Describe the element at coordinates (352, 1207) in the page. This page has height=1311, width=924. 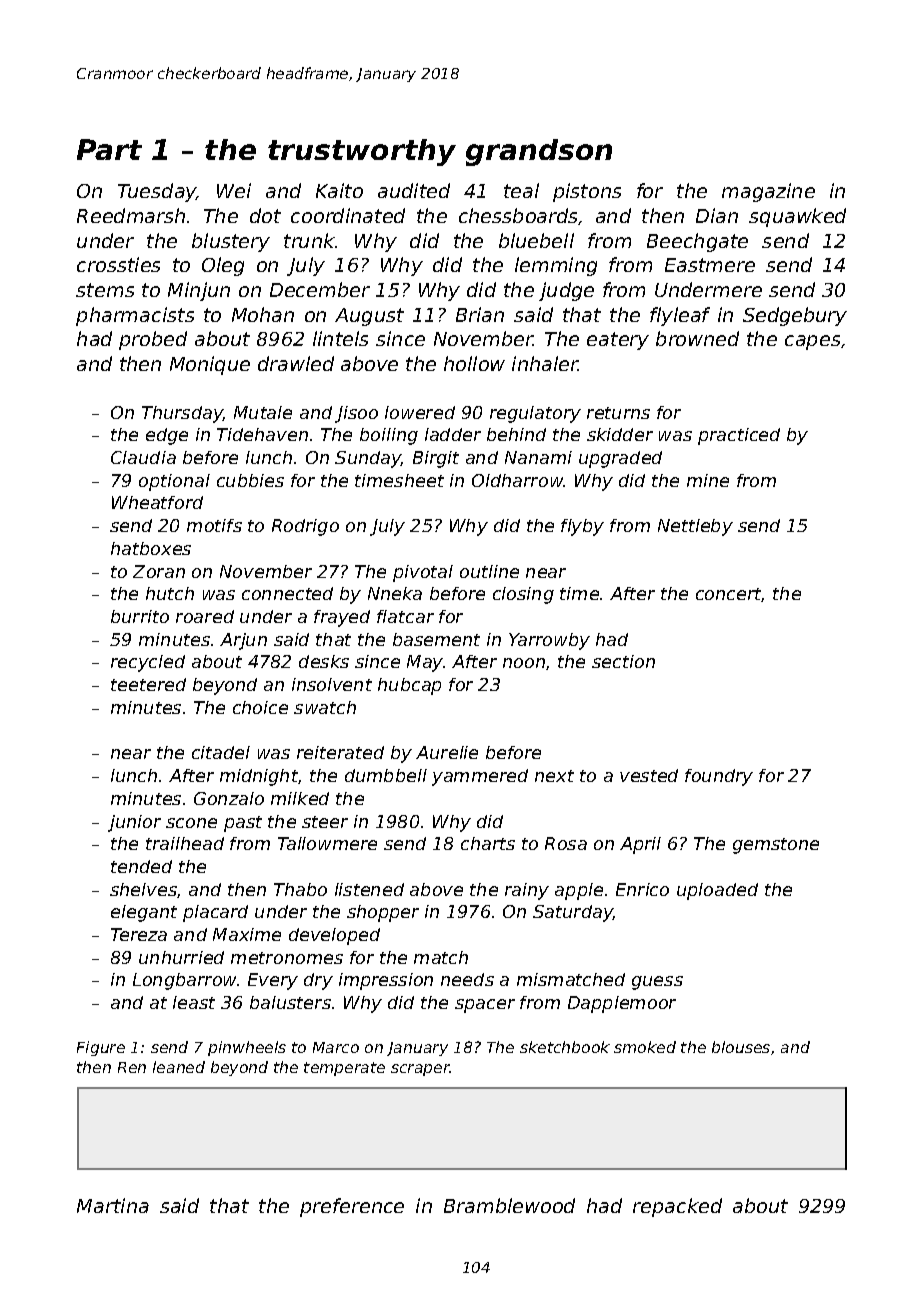
I see `preference` at that location.
